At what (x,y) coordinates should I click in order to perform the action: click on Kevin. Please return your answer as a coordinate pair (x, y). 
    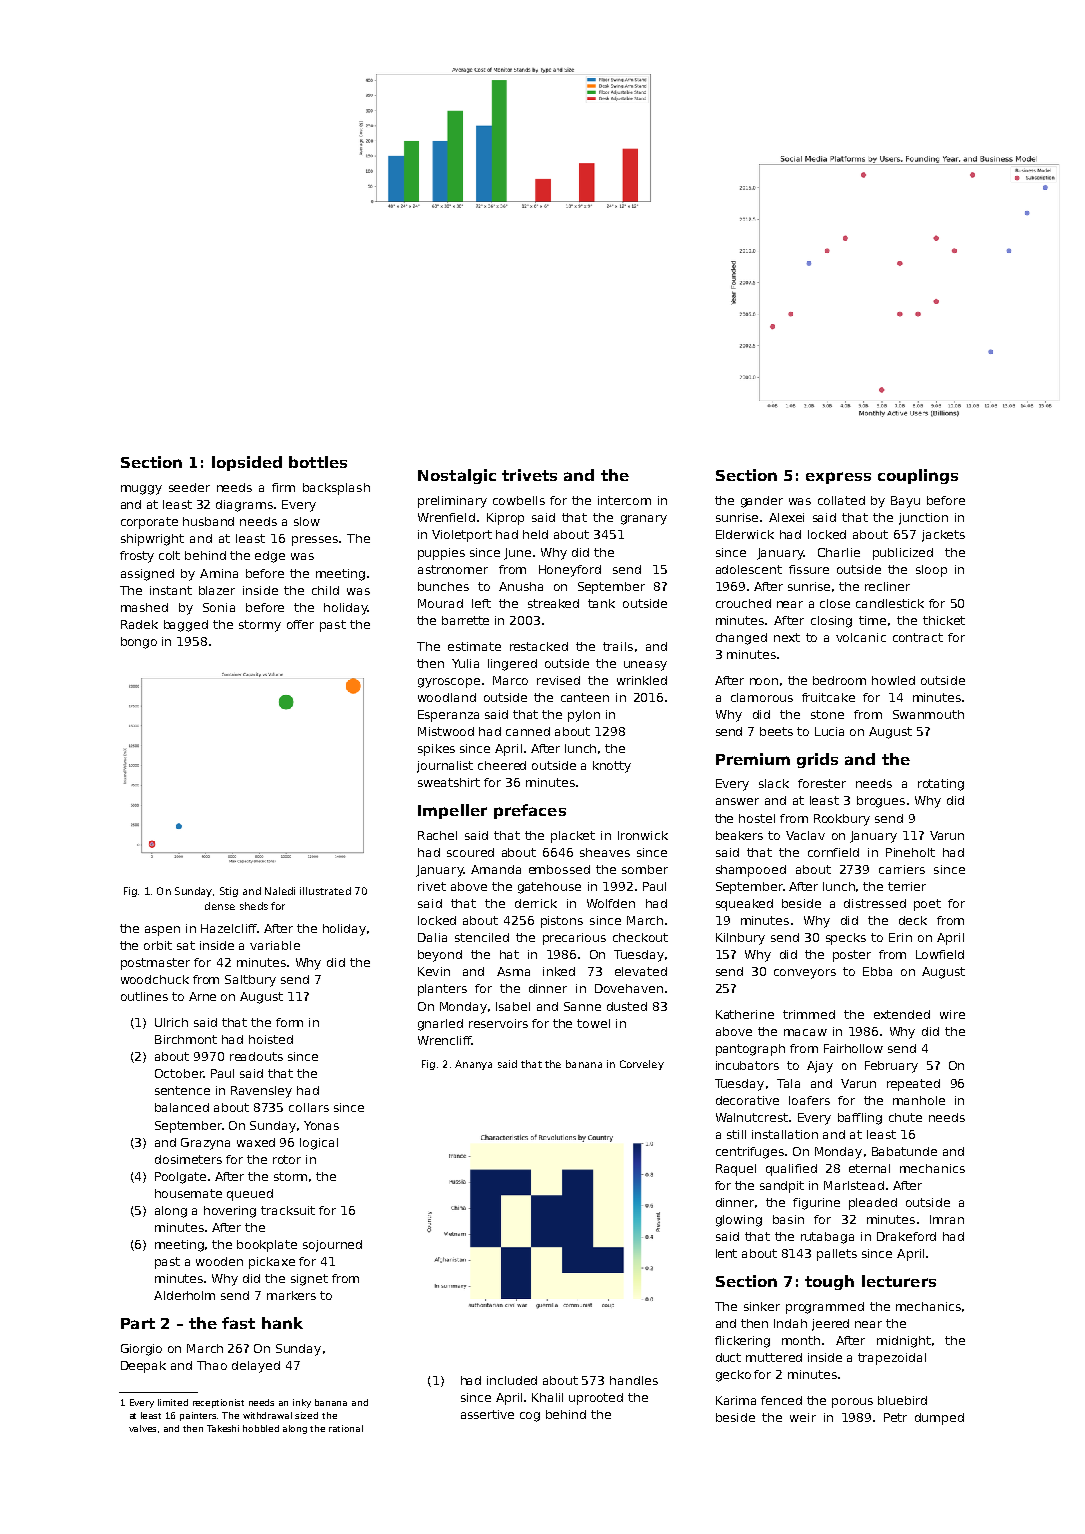
    Looking at the image, I should click on (434, 971).
